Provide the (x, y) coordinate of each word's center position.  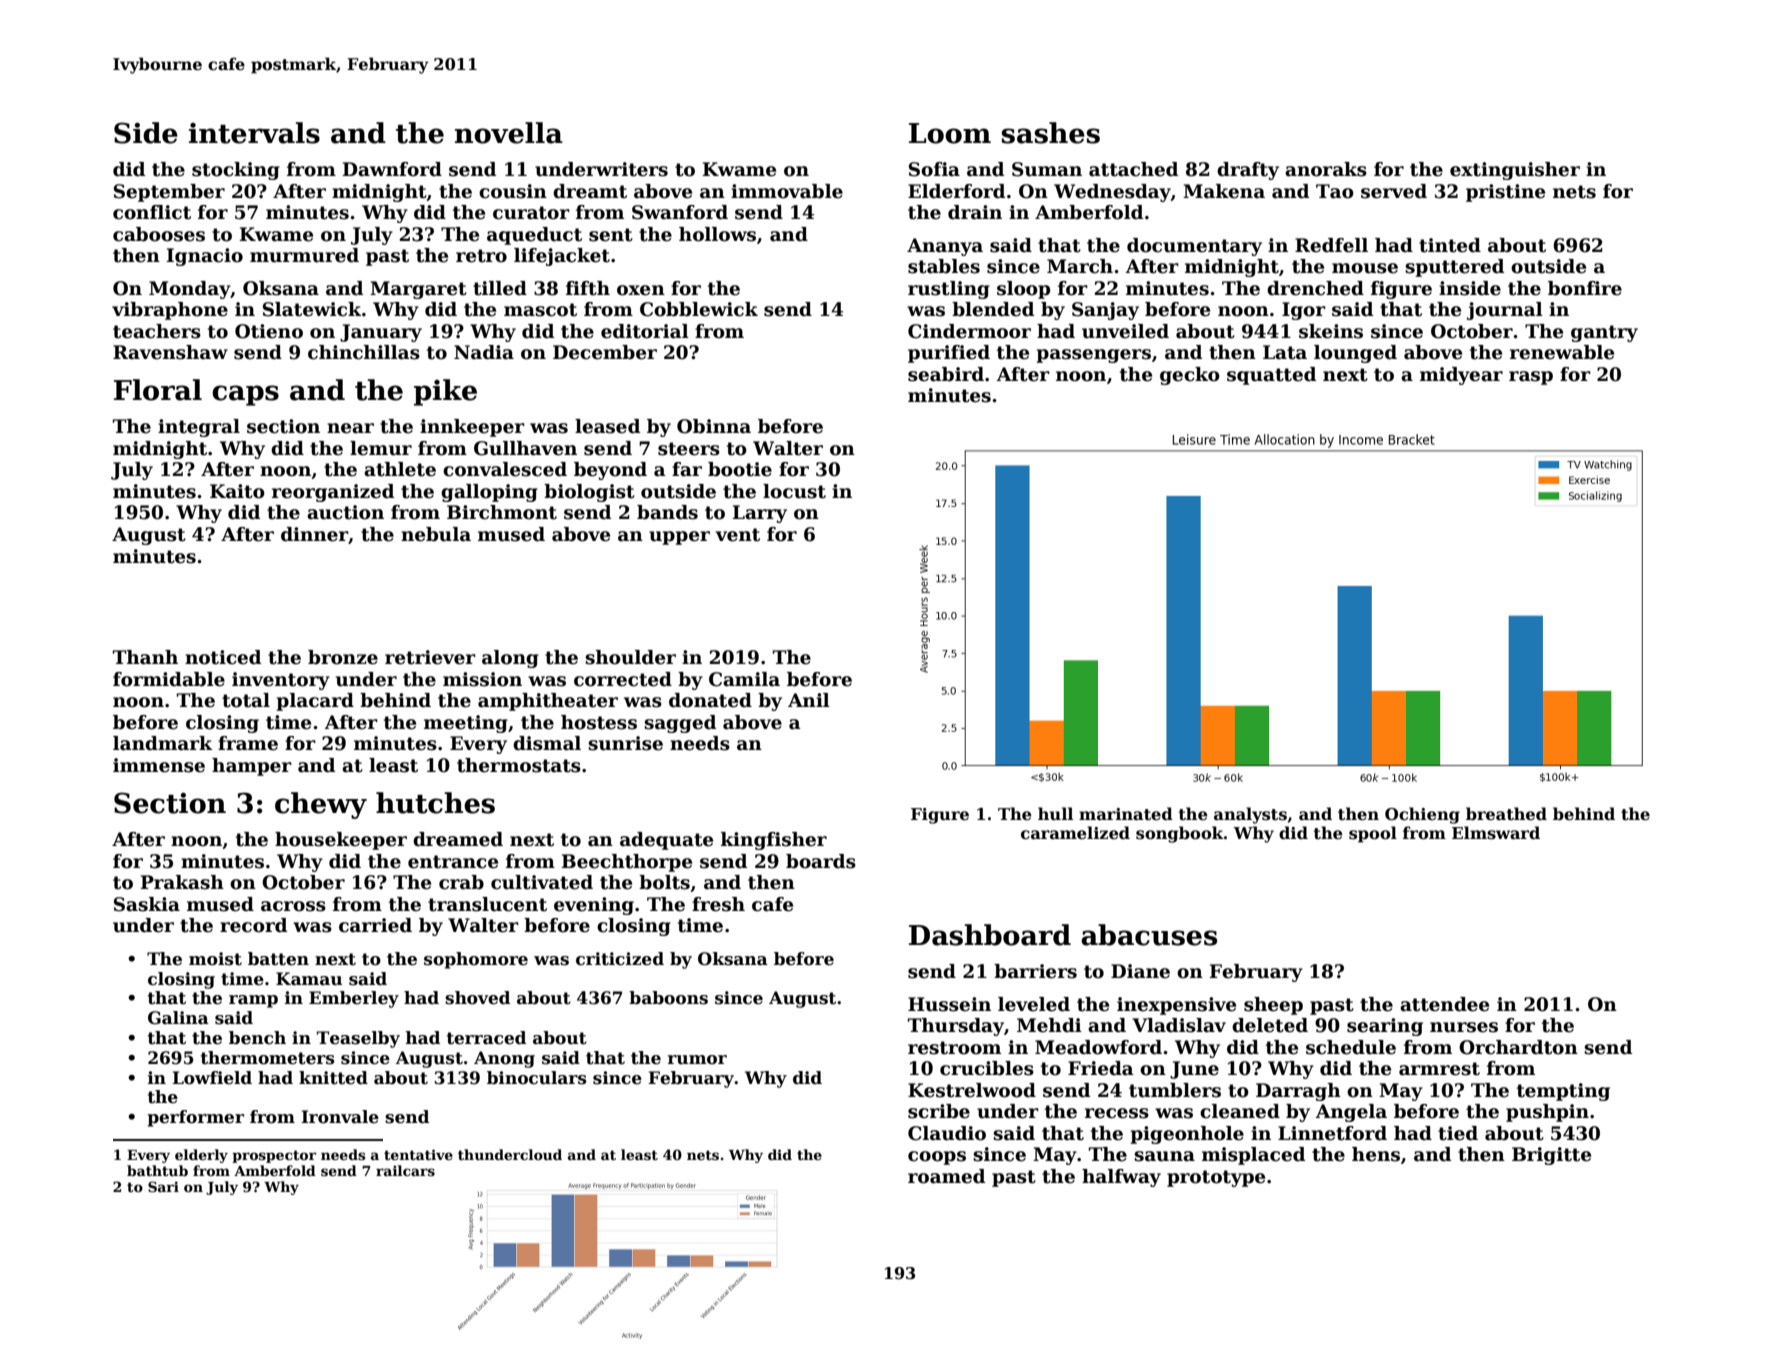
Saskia (147, 904)
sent (611, 235)
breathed (1506, 814)
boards (821, 861)
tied (1458, 1133)
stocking (236, 171)
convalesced (505, 469)
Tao (1335, 191)
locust (794, 491)
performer (195, 1118)
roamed (946, 1176)
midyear (1461, 376)
